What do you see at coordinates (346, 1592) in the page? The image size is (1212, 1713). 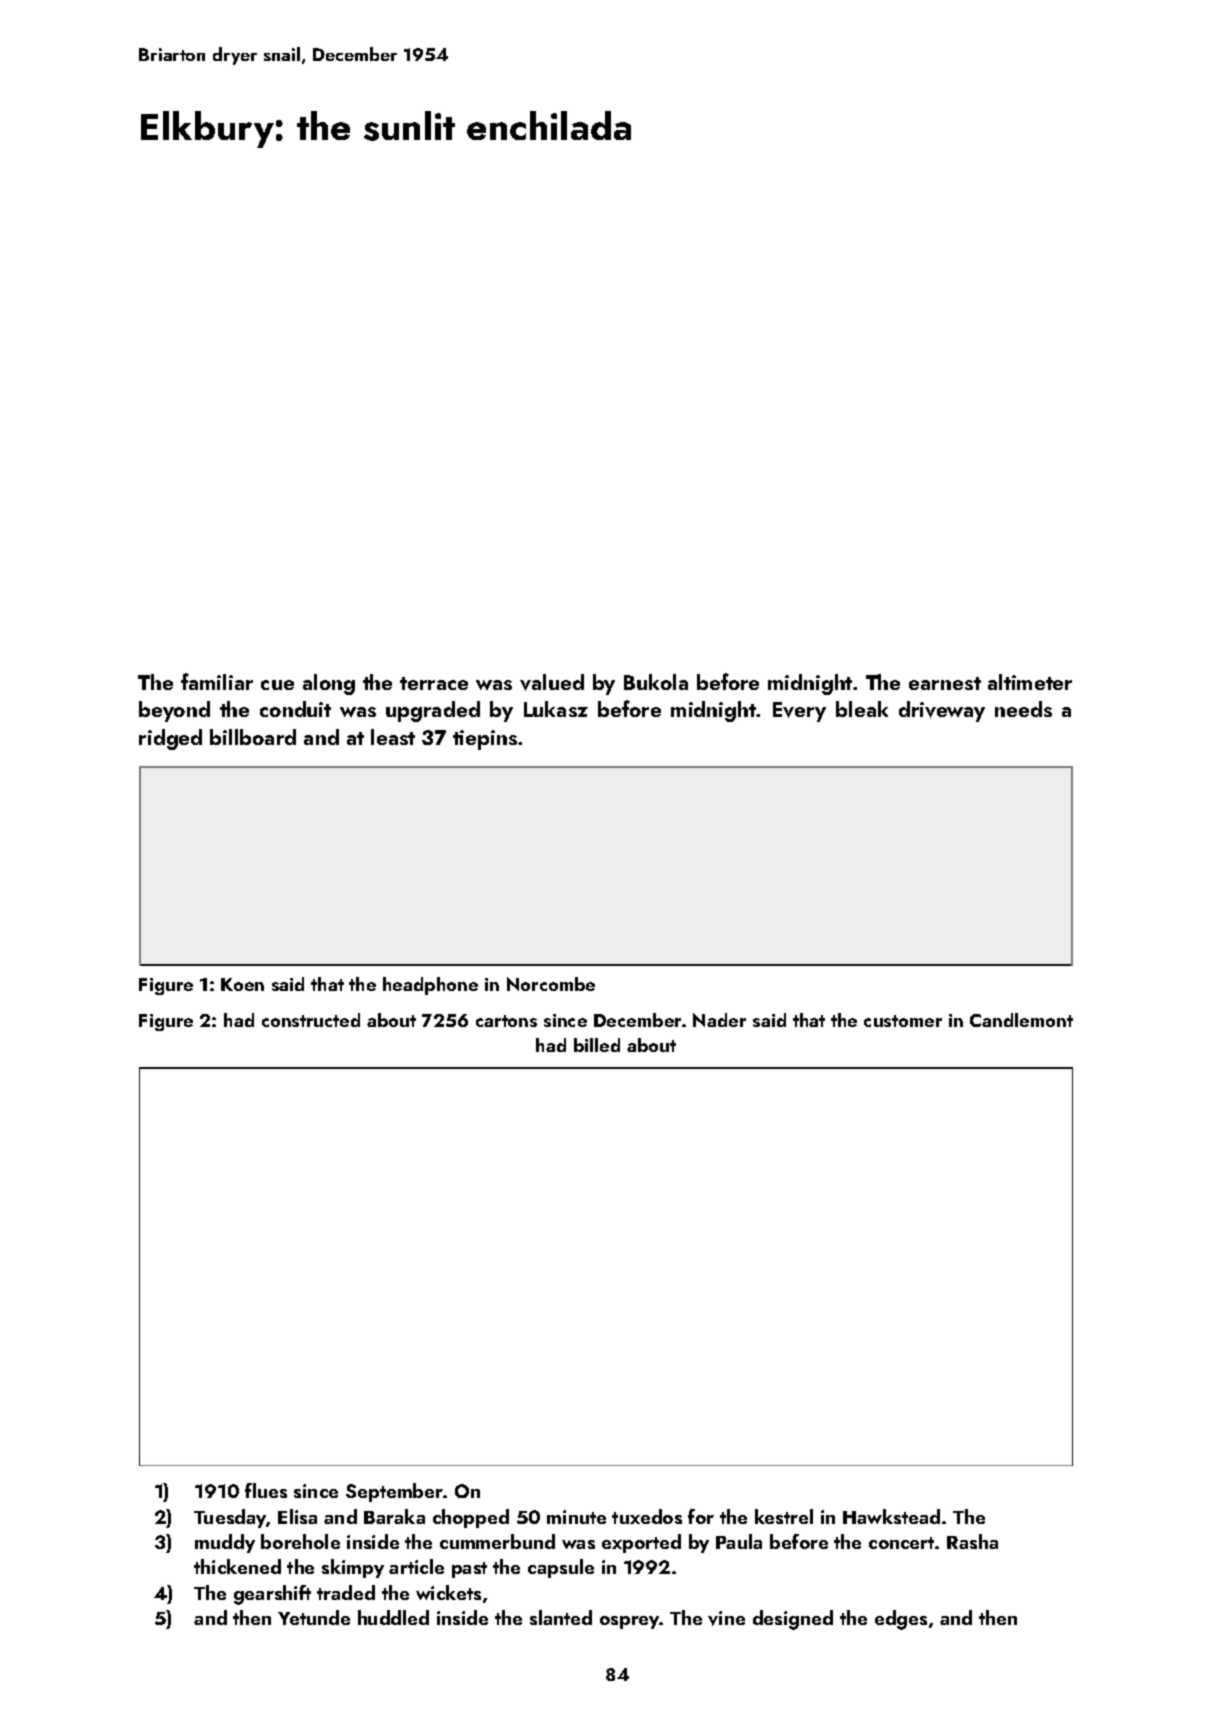 I see `traded` at bounding box center [346, 1592].
